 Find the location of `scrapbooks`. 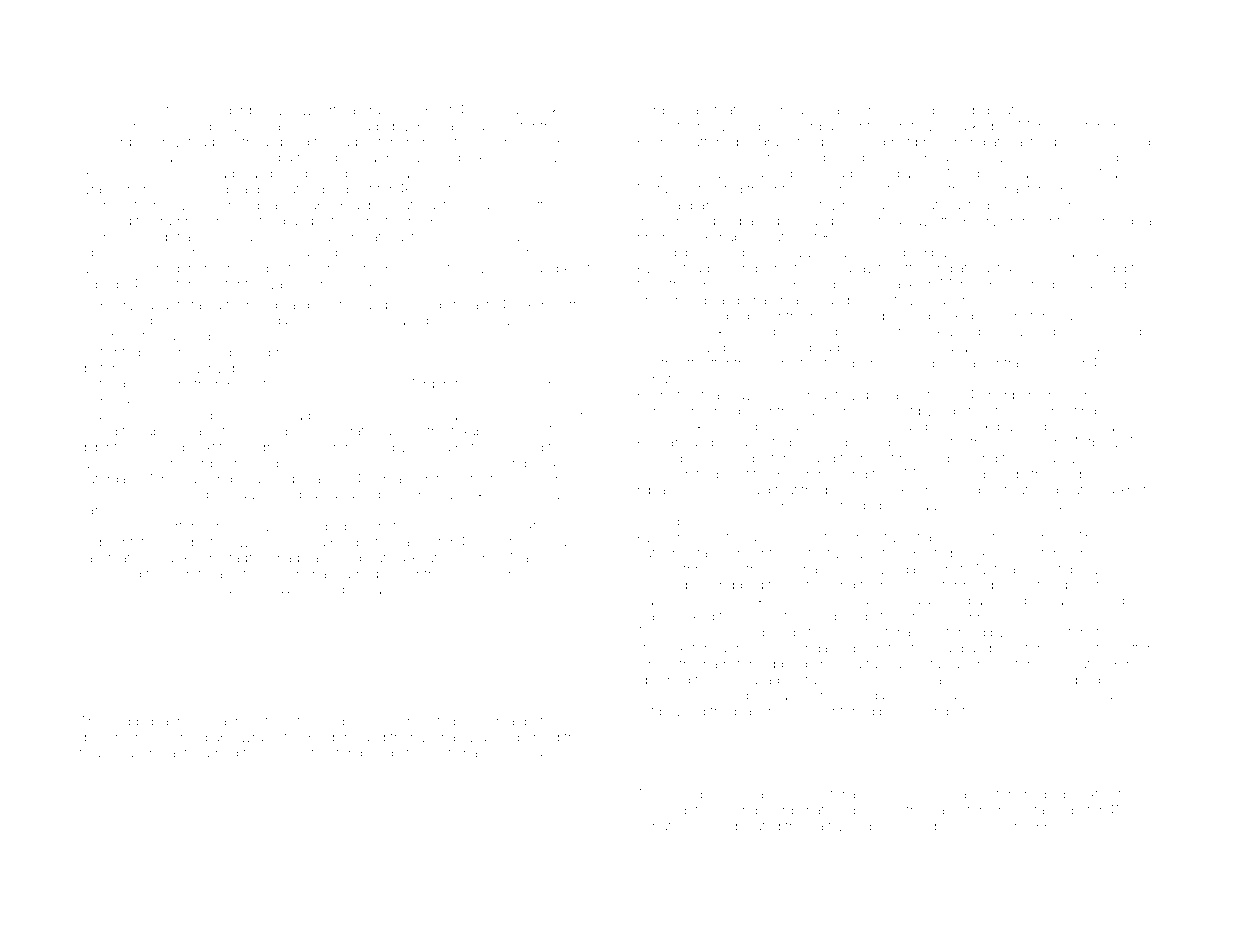

scrapbooks is located at coordinates (529, 111).
